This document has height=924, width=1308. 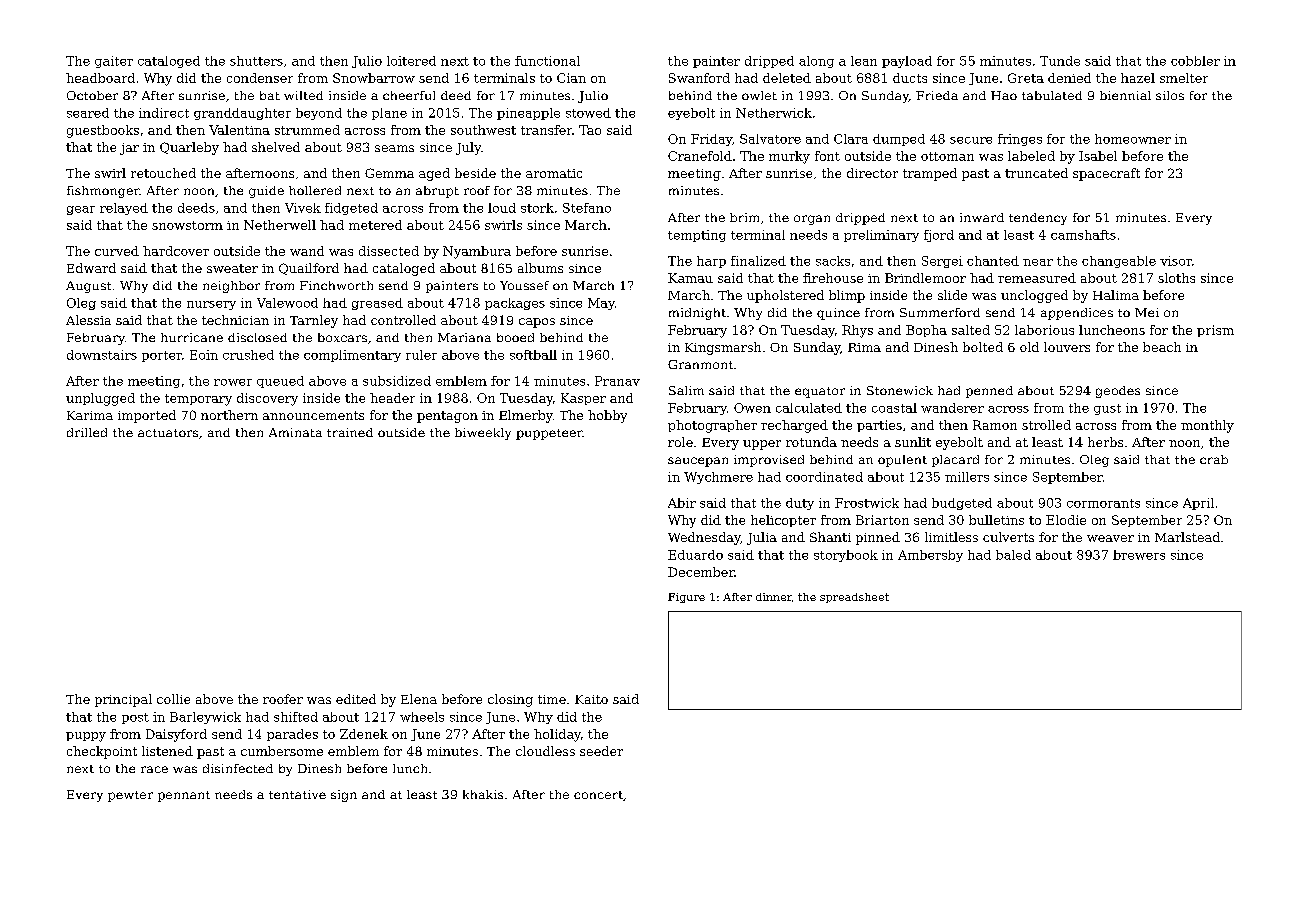 I want to click on Cranefold, so click(x=700, y=156).
